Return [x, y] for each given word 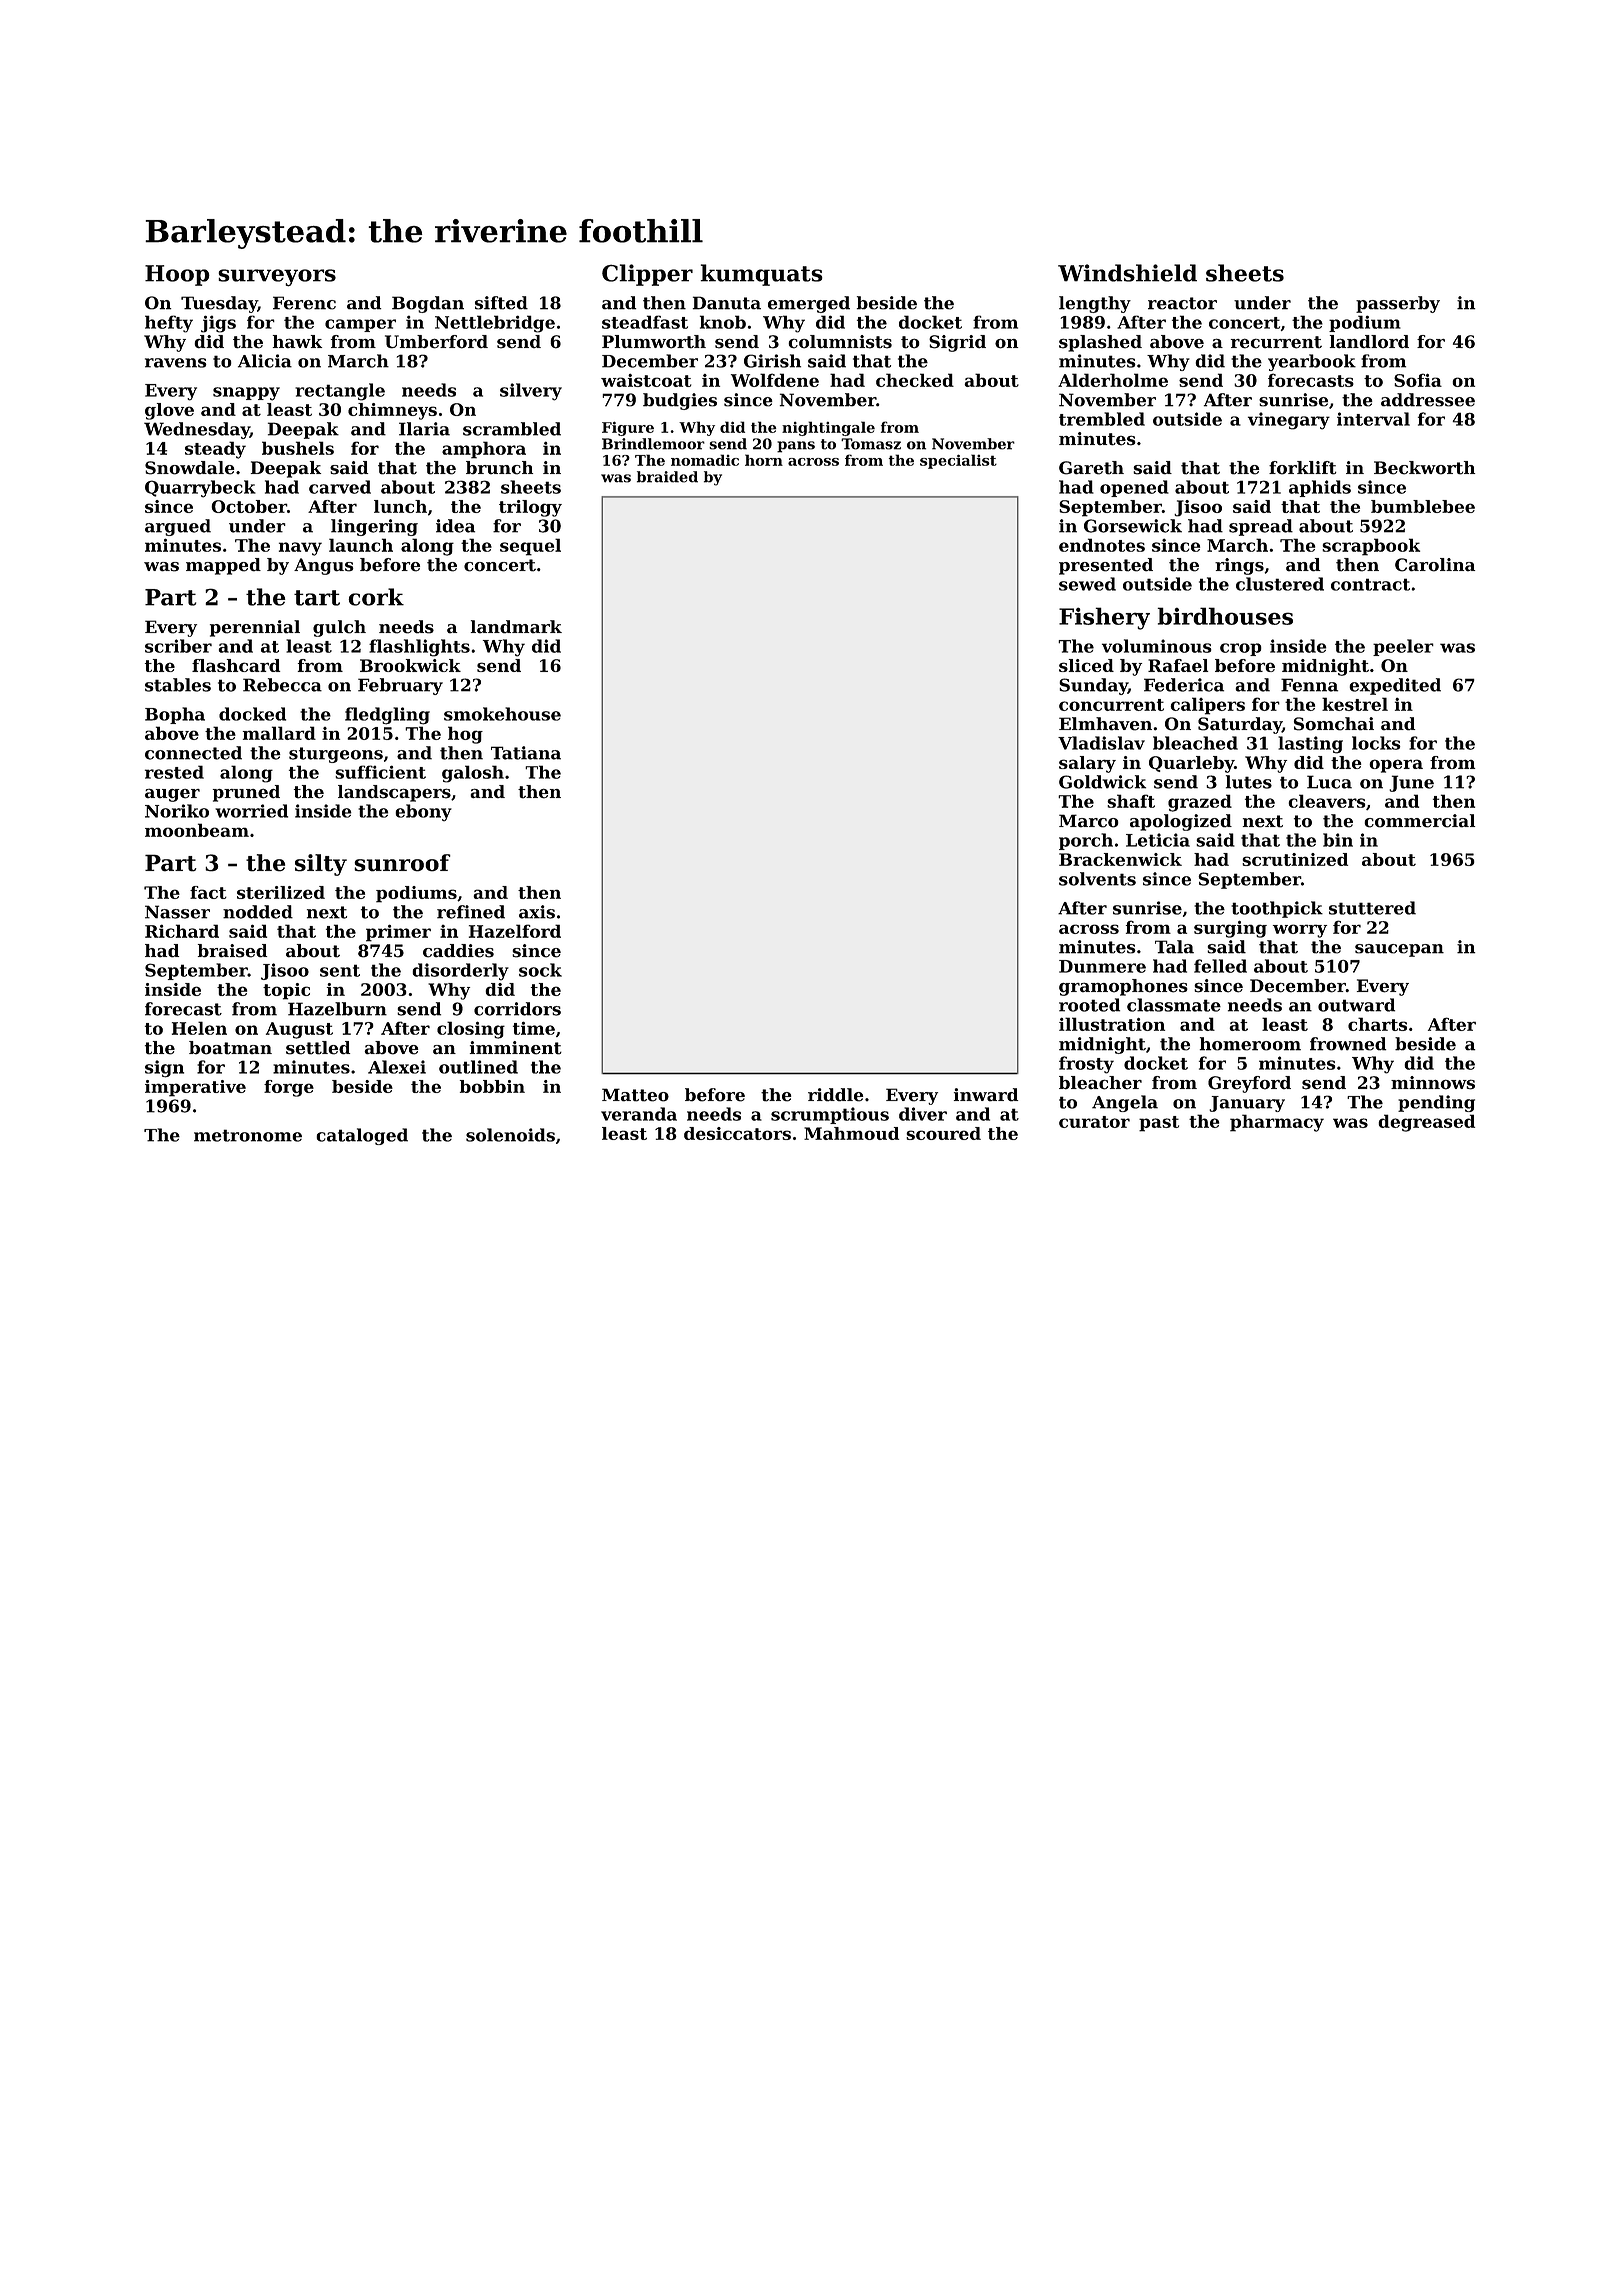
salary [1087, 764]
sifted [501, 303]
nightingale [828, 428]
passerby [1398, 304]
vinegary [1289, 421]
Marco [1089, 821]
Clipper [647, 275]
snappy [246, 394]
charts [1377, 1024]
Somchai [1334, 724]
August [299, 1030]
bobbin [492, 1086]
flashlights [419, 648]
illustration [1112, 1024]
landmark [516, 627]
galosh [473, 774]
